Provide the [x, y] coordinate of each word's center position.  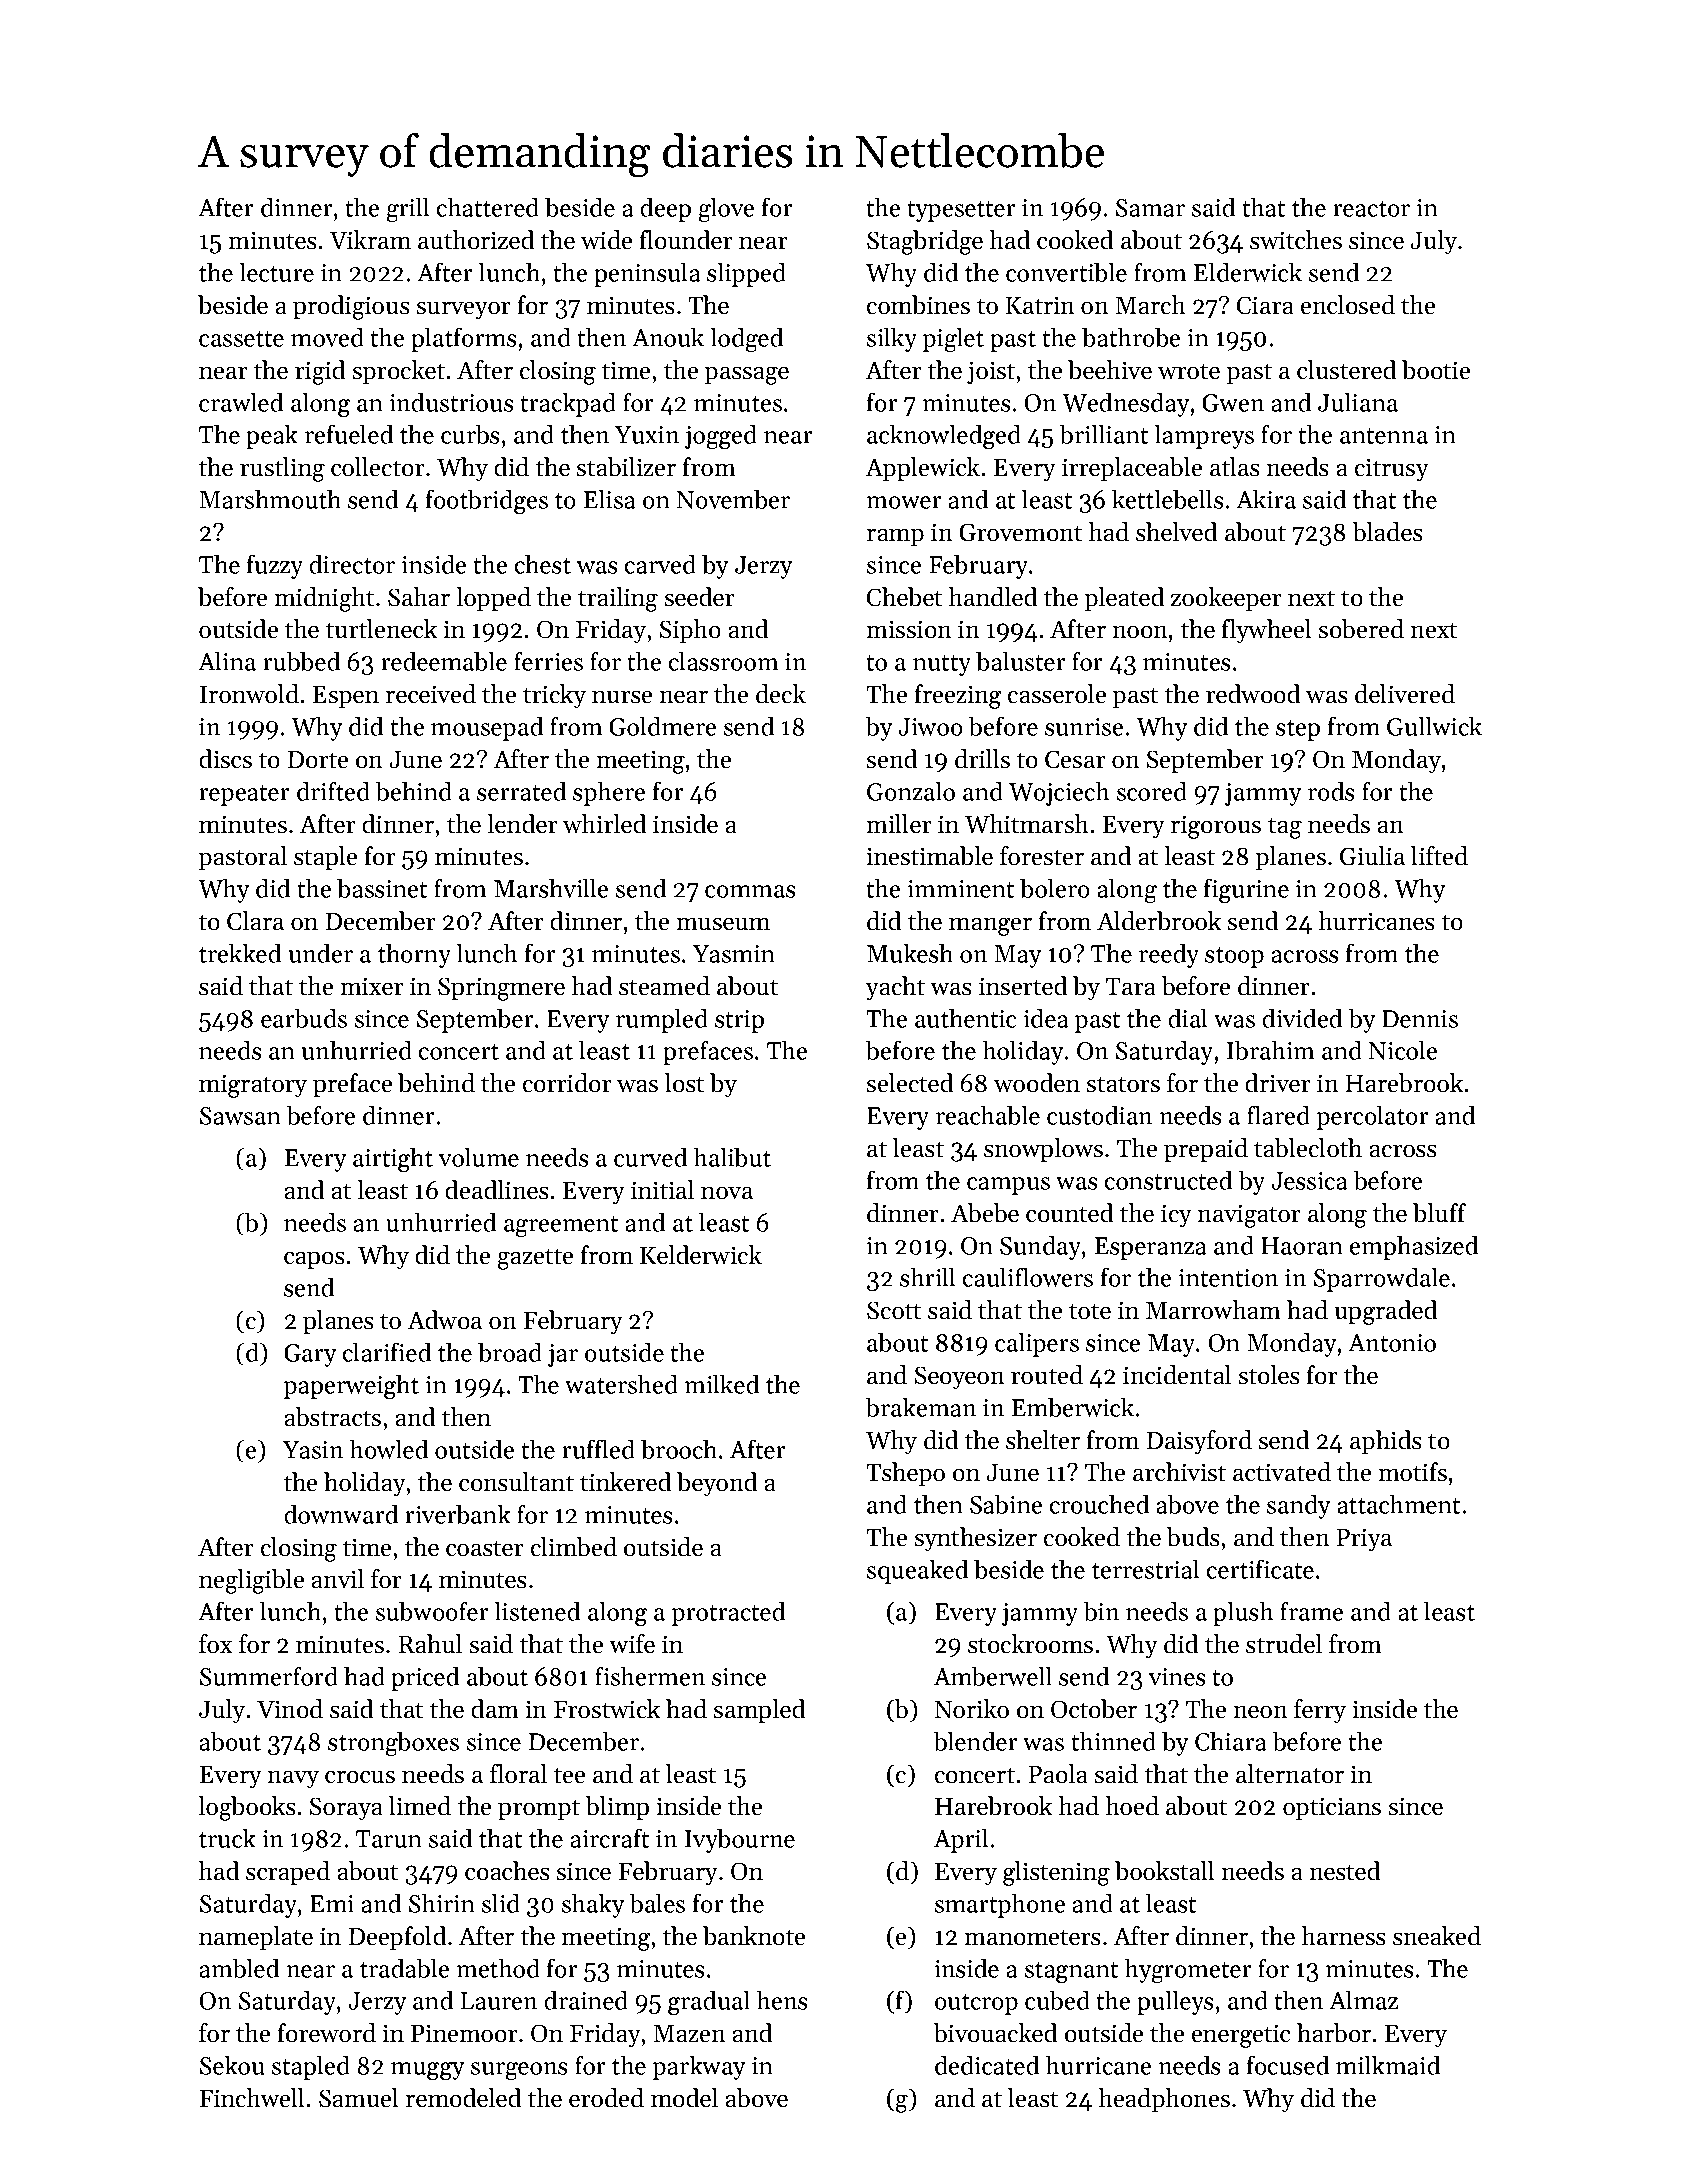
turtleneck [381, 629]
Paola [1058, 1774]
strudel [1284, 1644]
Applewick [922, 469]
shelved [1176, 532]
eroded [606, 2098]
